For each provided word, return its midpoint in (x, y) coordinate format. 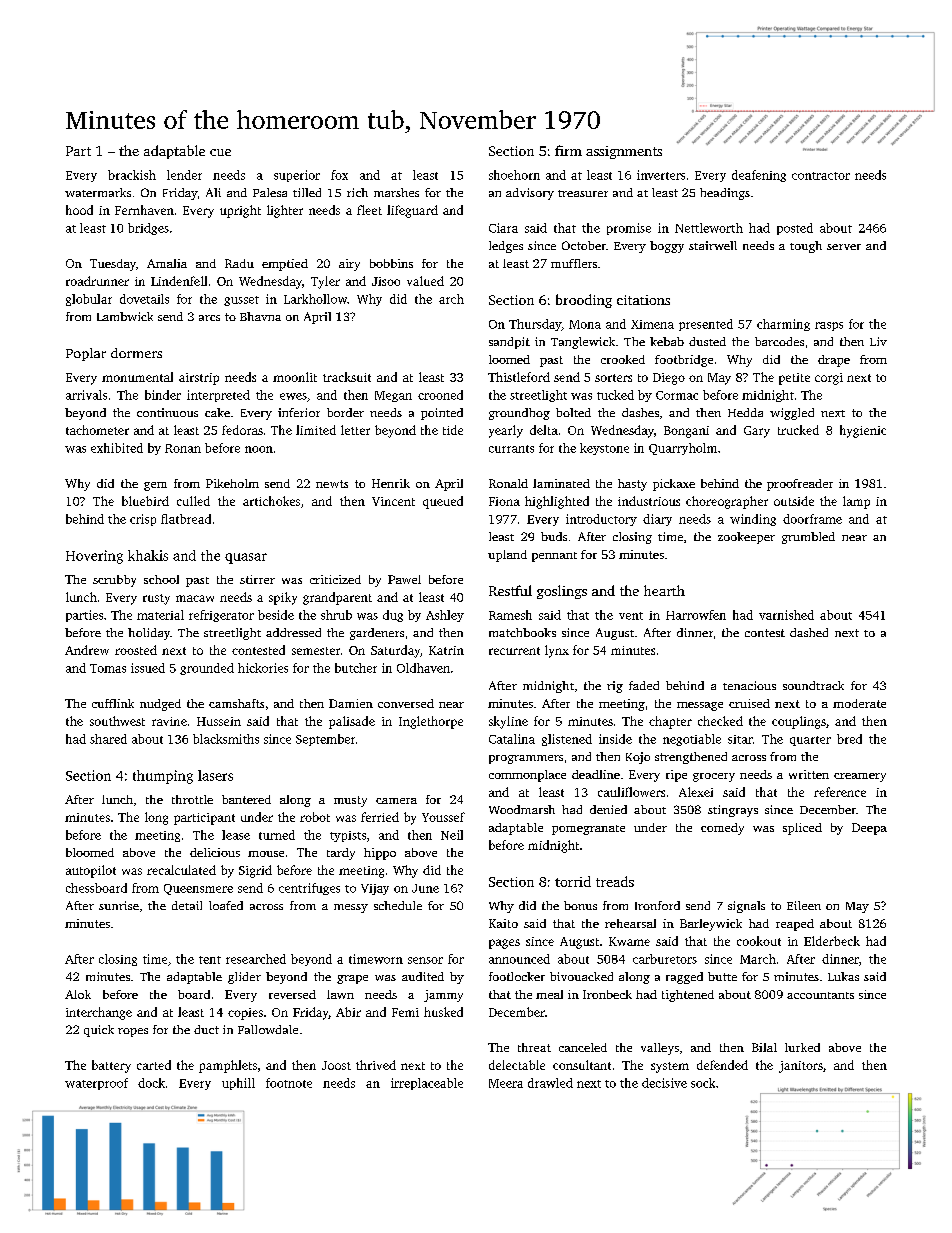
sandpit (509, 343)
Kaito (503, 923)
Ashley (445, 616)
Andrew (87, 650)
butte (722, 976)
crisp (143, 520)
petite (794, 379)
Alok (78, 994)
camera (396, 801)
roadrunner (97, 281)
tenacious (749, 685)
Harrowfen (696, 615)
